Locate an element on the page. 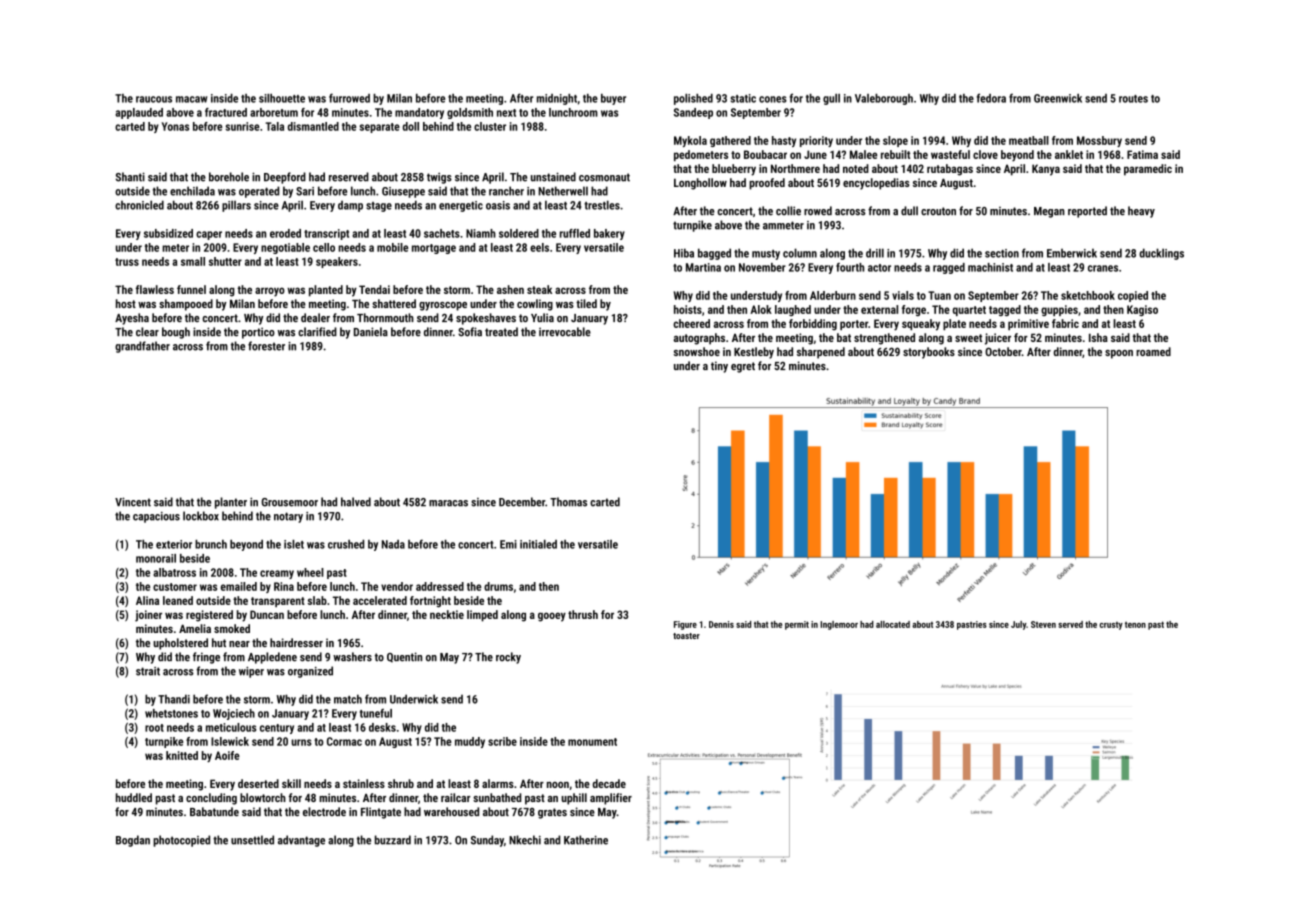  initialed is located at coordinates (538, 544).
